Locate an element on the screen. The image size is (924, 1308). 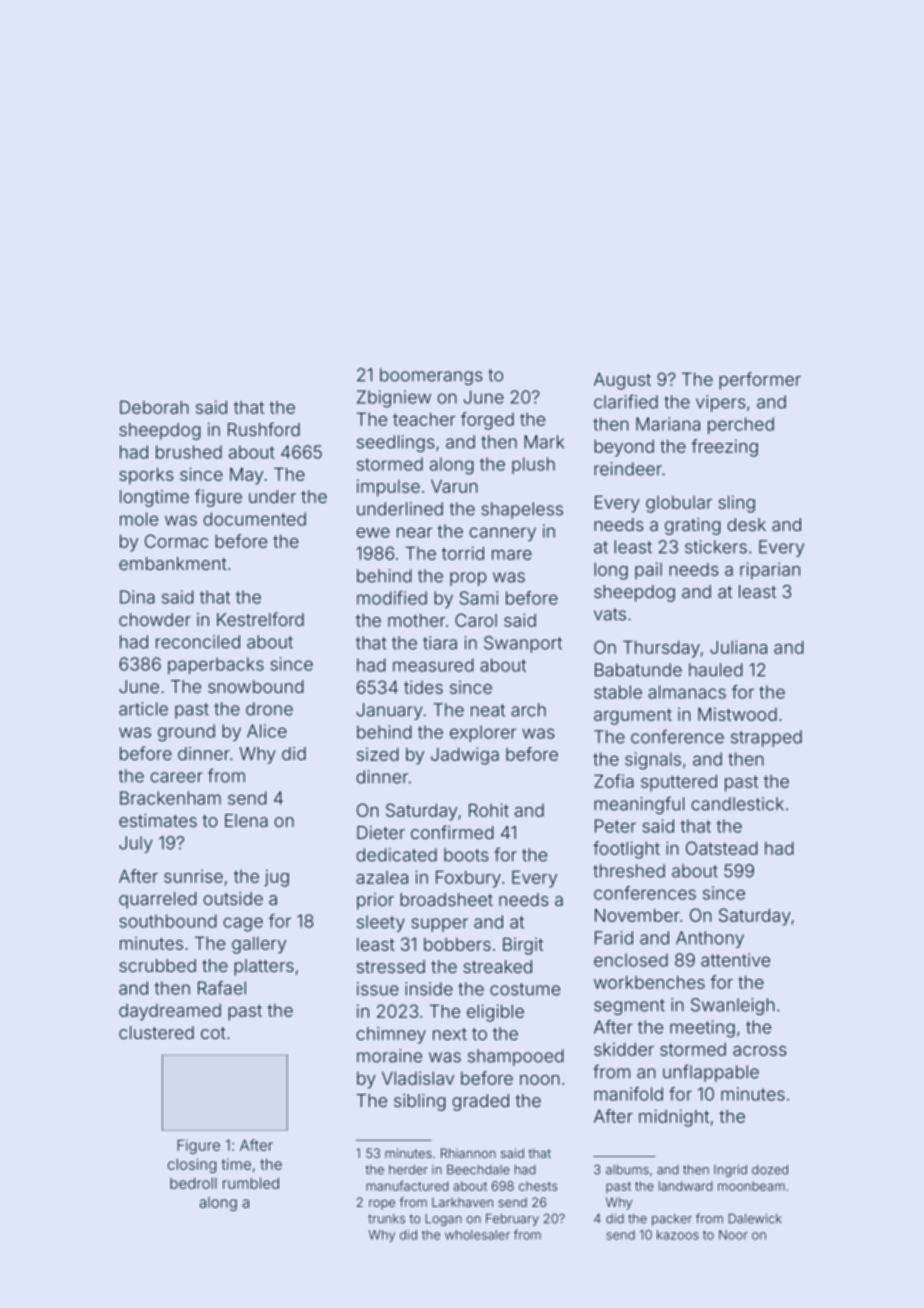
shampooed is located at coordinates (515, 1057).
